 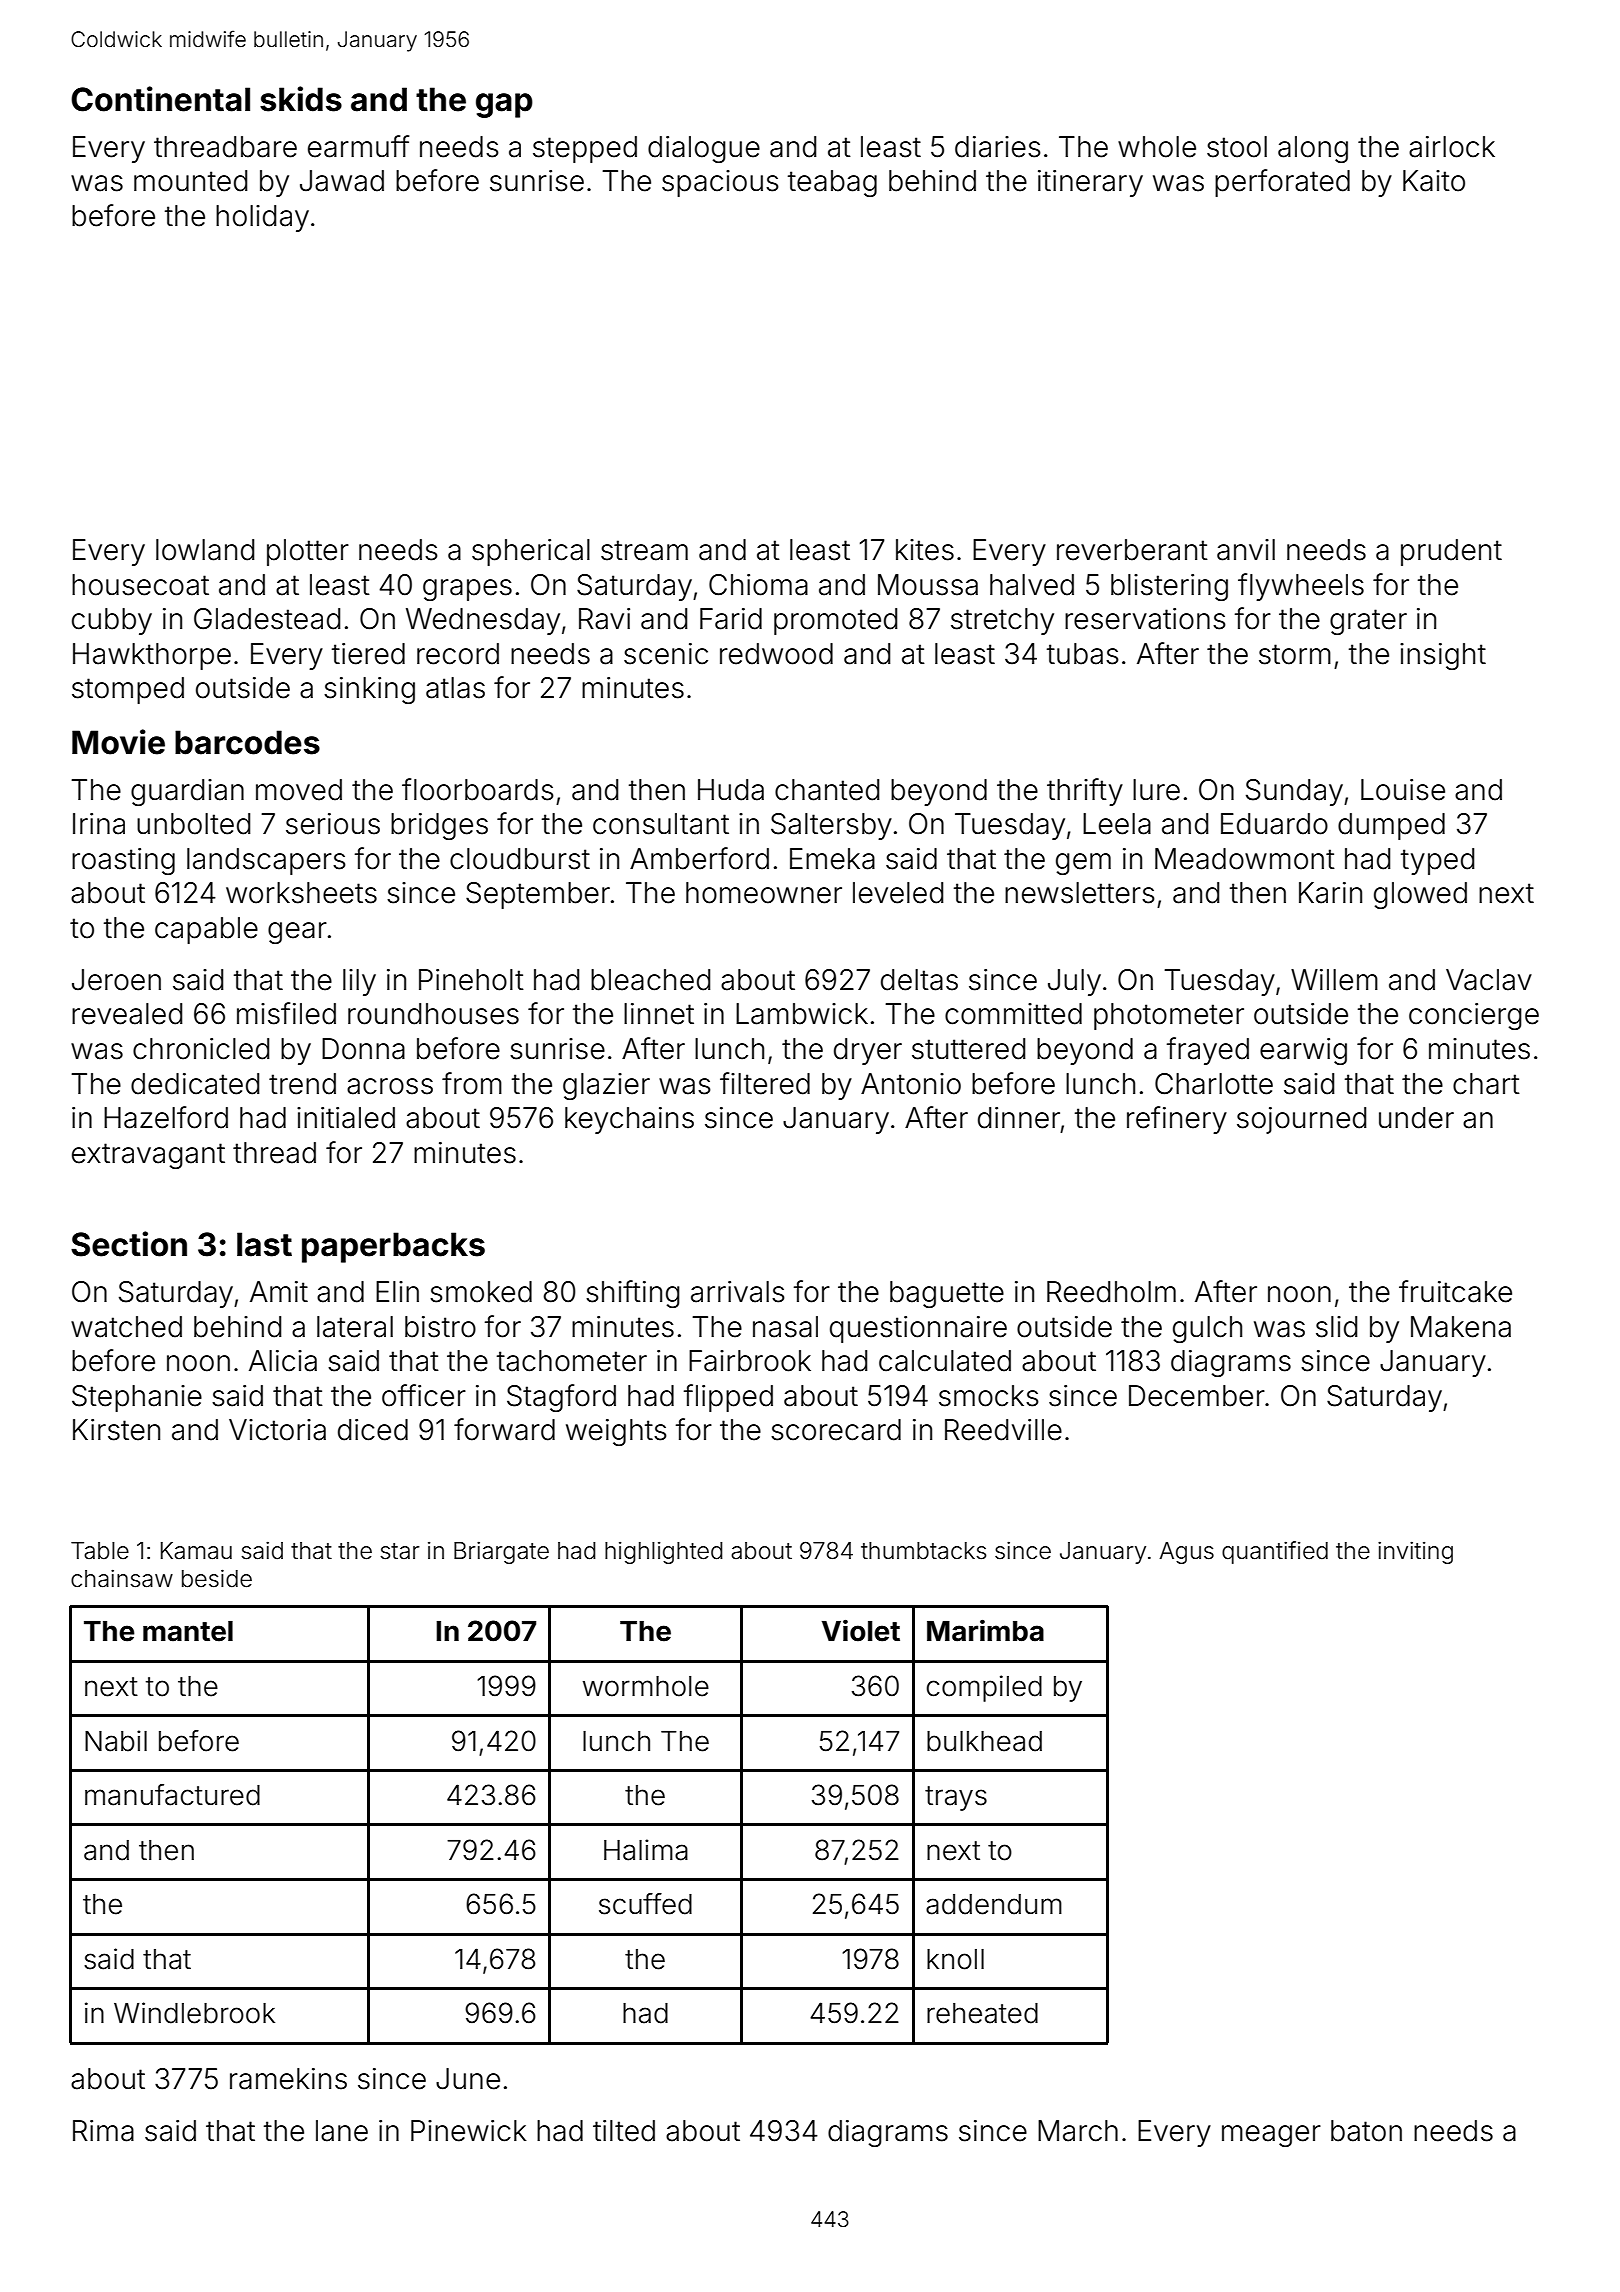 What do you see at coordinates (118, 742) in the screenshot?
I see `Movie` at bounding box center [118, 742].
